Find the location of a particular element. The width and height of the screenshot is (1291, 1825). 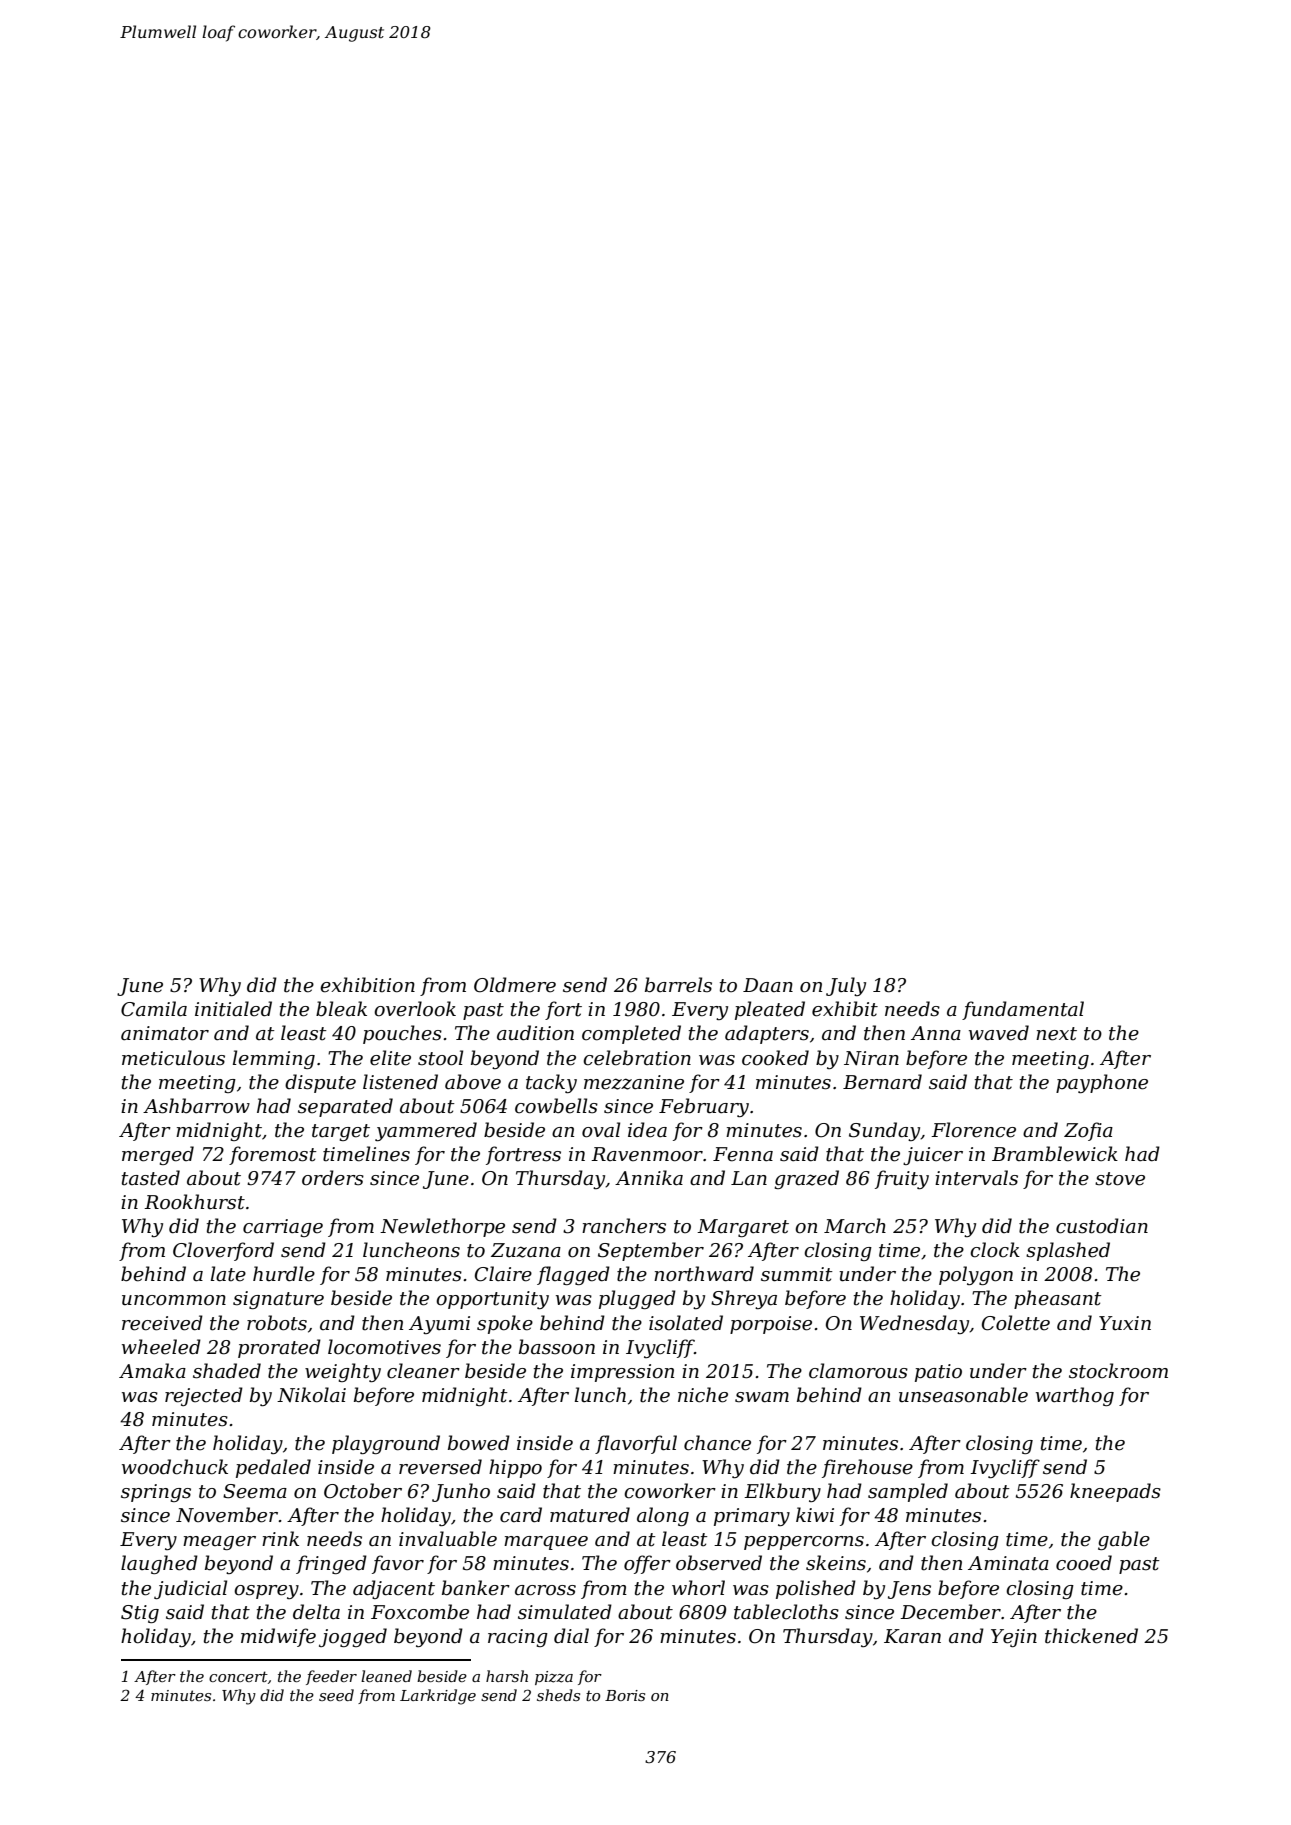

woodchuck is located at coordinates (175, 1467).
